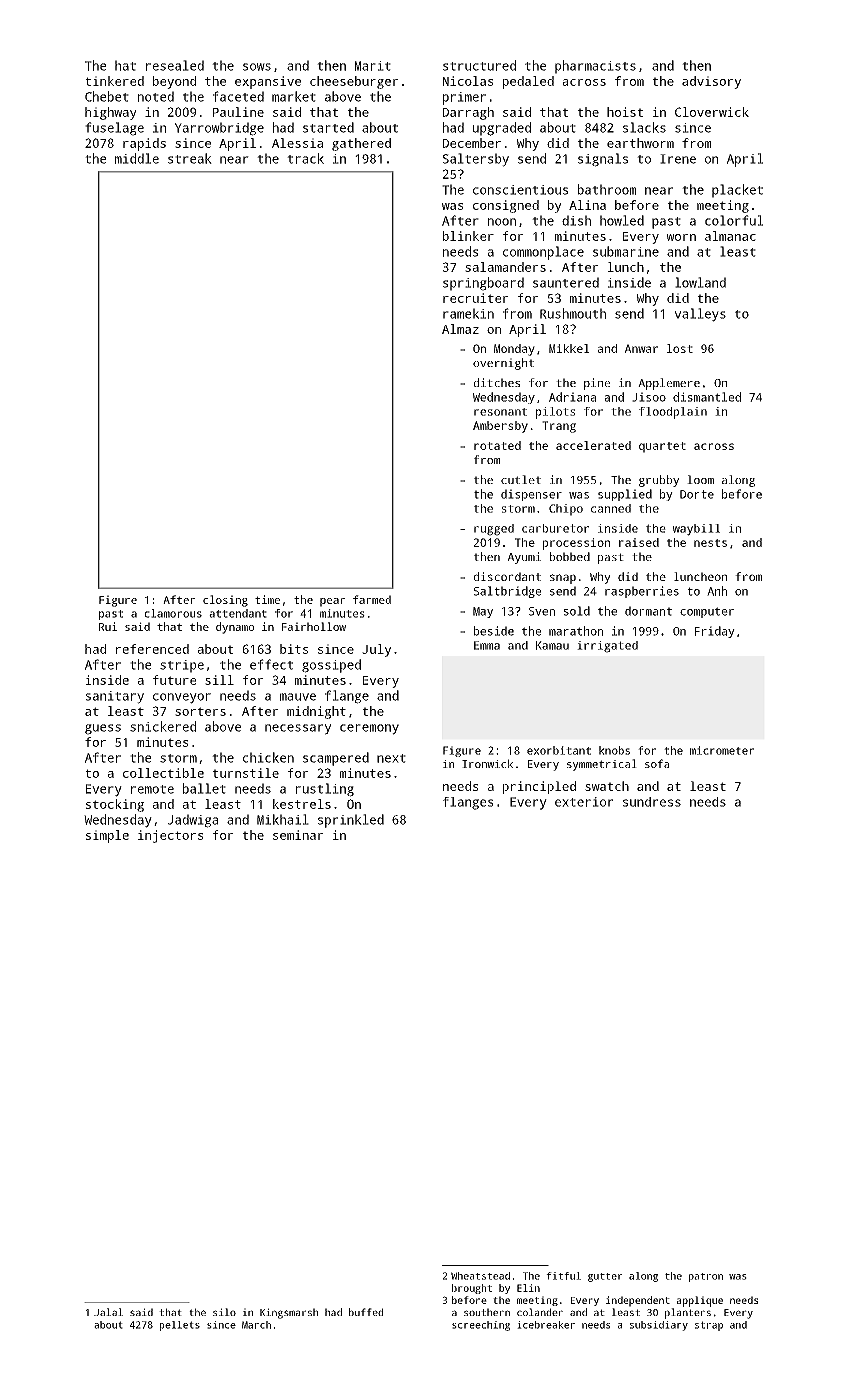  What do you see at coordinates (373, 66) in the document?
I see `Marit` at bounding box center [373, 66].
